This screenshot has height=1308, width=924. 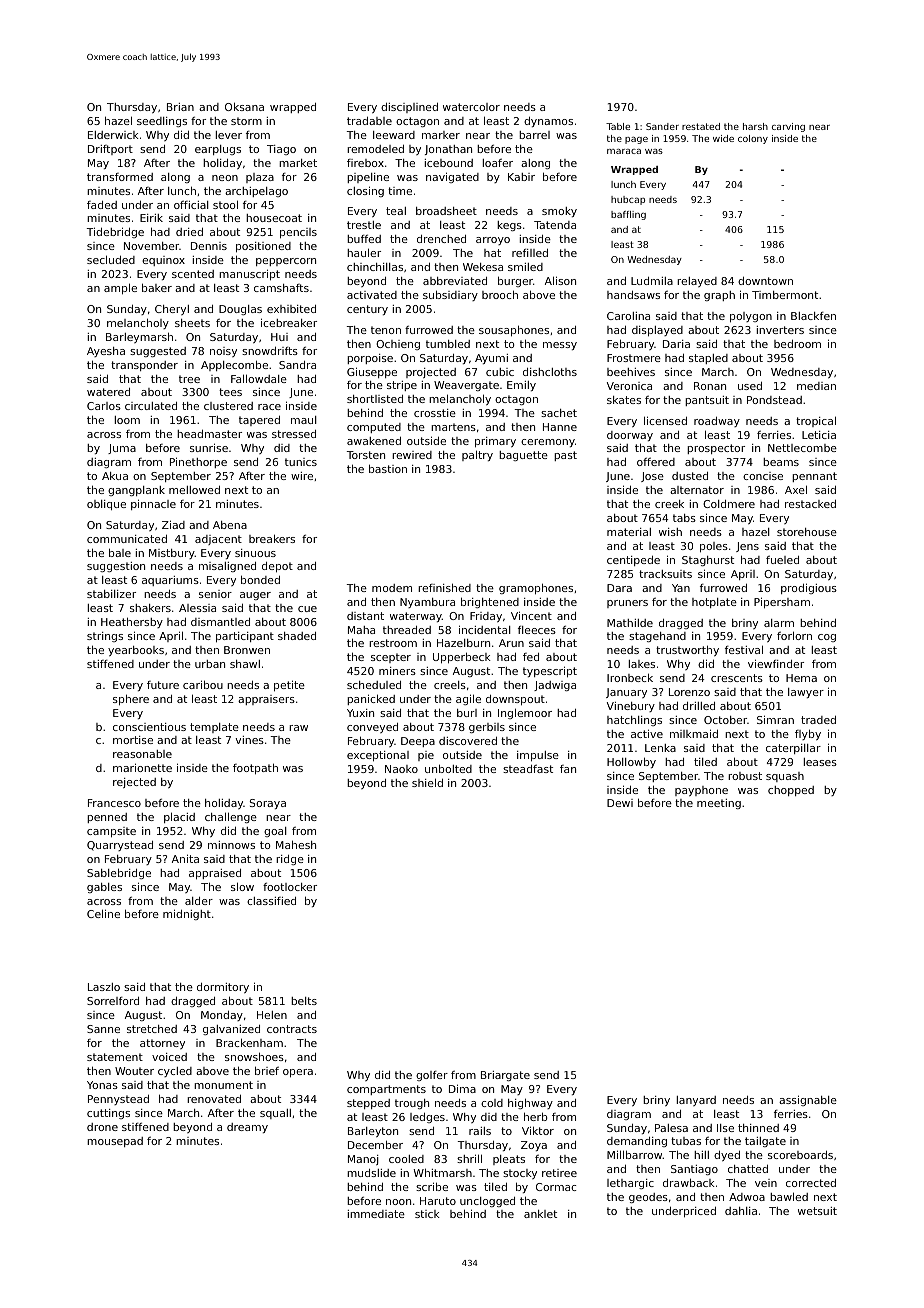 I want to click on Ochieng, so click(x=398, y=345).
